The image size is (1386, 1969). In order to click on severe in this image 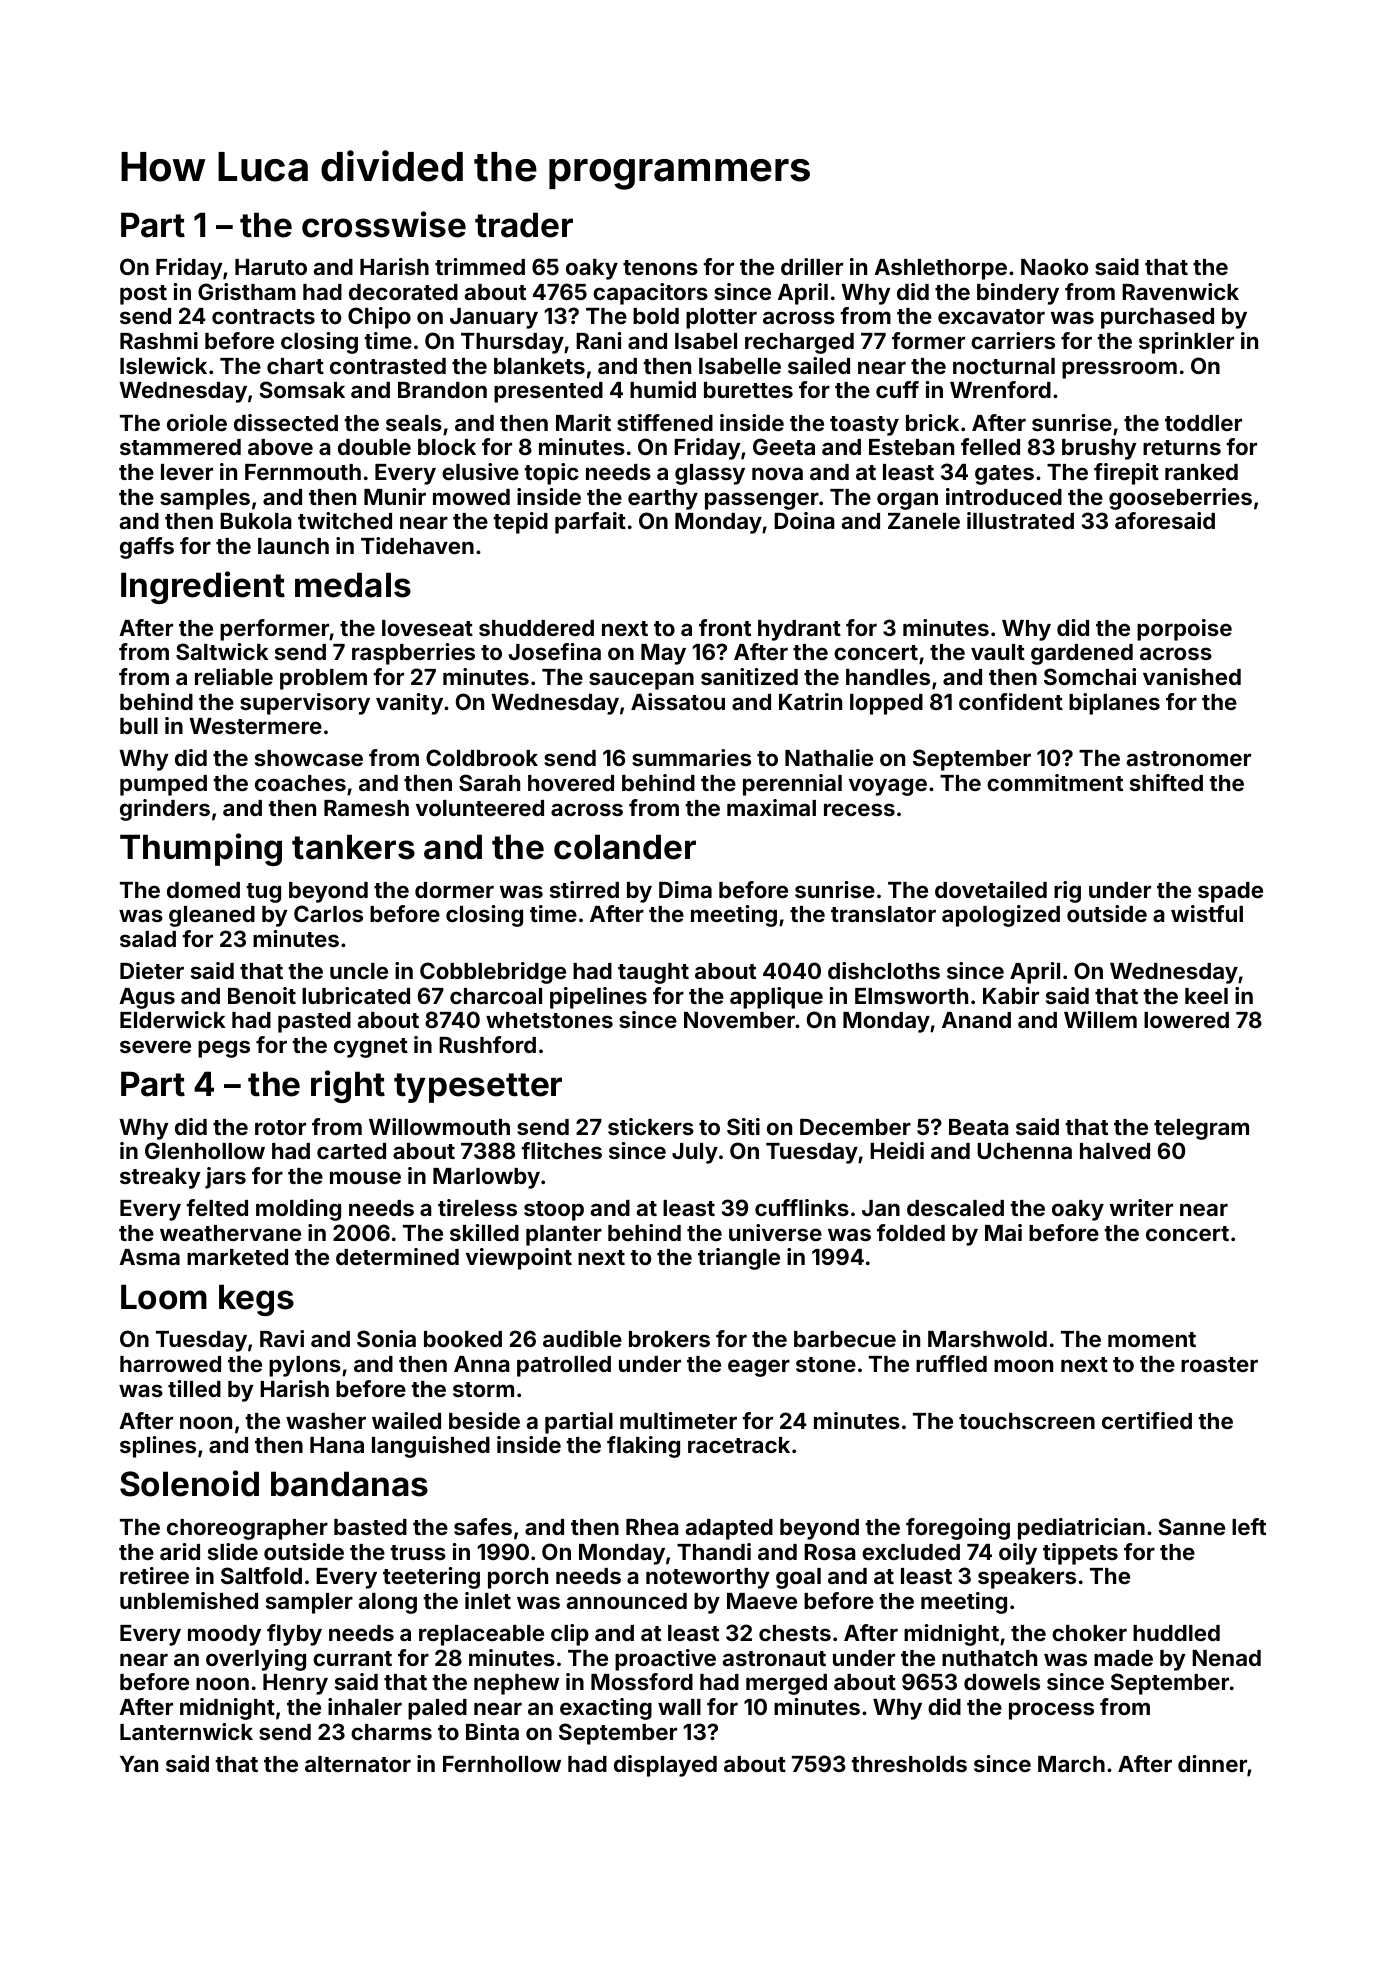, I will do `click(155, 1046)`.
